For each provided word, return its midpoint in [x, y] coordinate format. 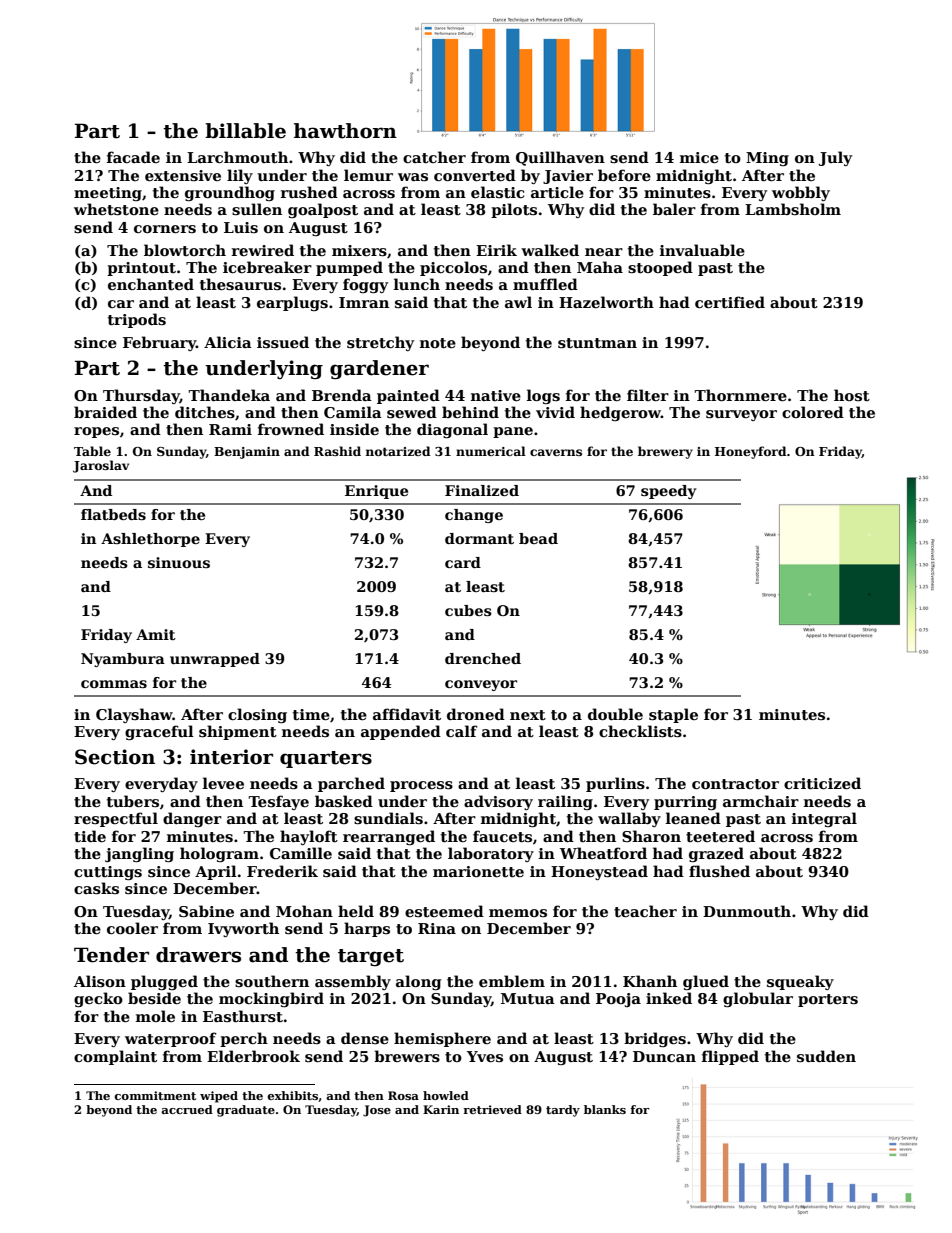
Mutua [528, 998]
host [852, 395]
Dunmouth [747, 911]
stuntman [597, 343]
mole [155, 1016]
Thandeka [229, 395]
